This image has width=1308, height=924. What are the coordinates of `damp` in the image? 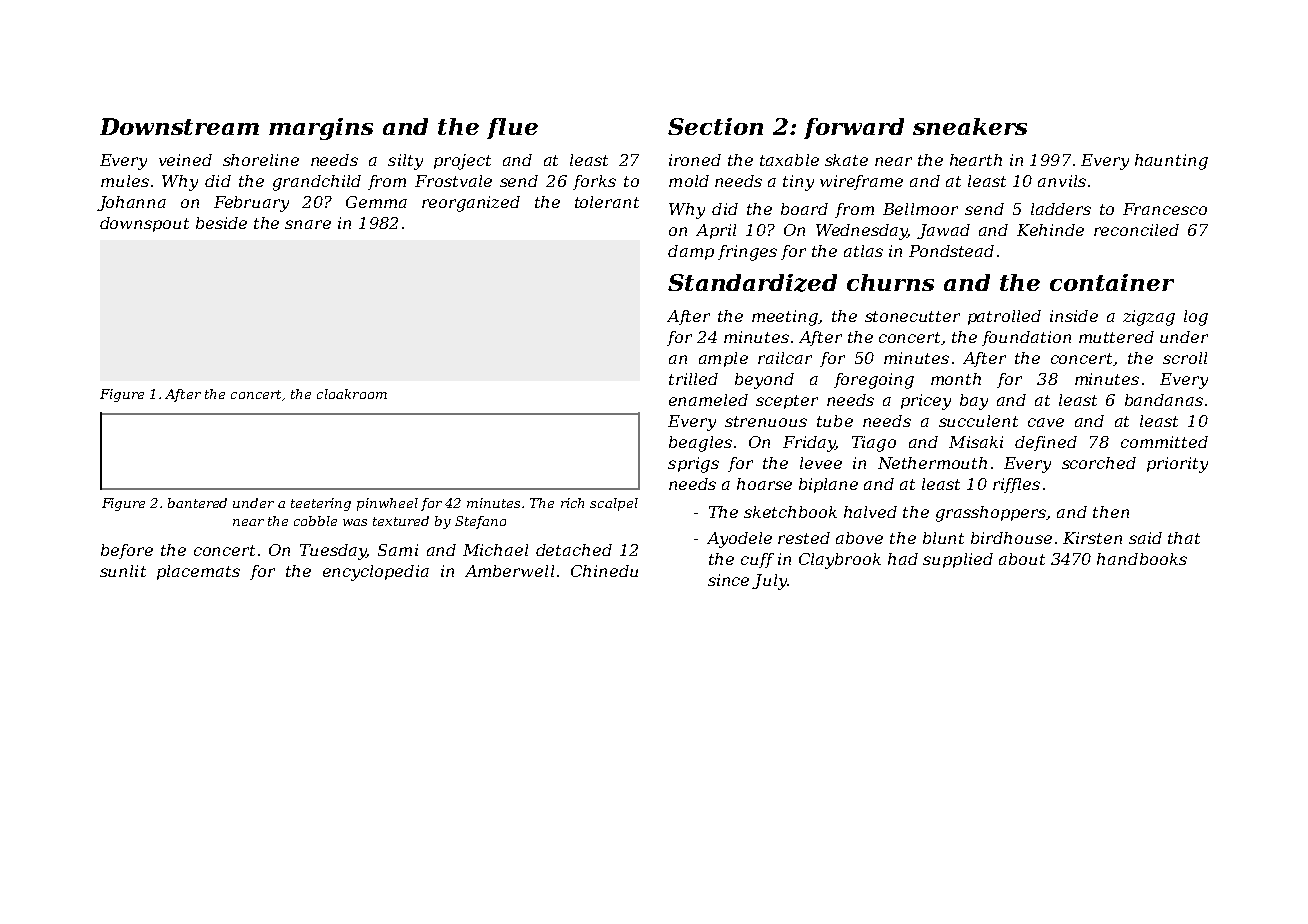 It's located at (691, 252).
